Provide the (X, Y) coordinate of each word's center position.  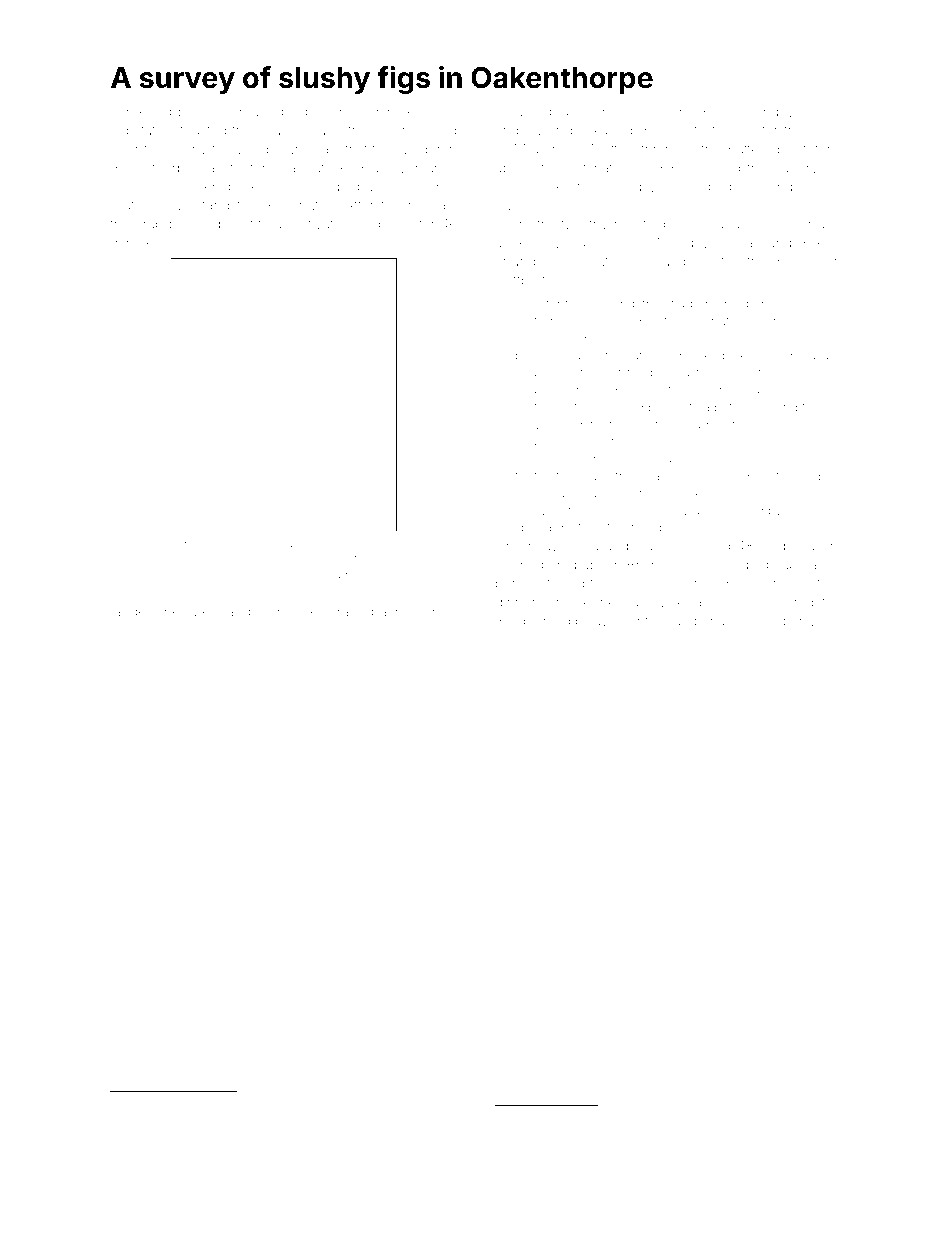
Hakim (311, 611)
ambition (138, 1131)
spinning (543, 623)
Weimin (772, 321)
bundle (217, 1103)
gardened (141, 113)
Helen (823, 112)
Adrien (681, 1116)
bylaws (598, 622)
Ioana (278, 543)
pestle (552, 391)
